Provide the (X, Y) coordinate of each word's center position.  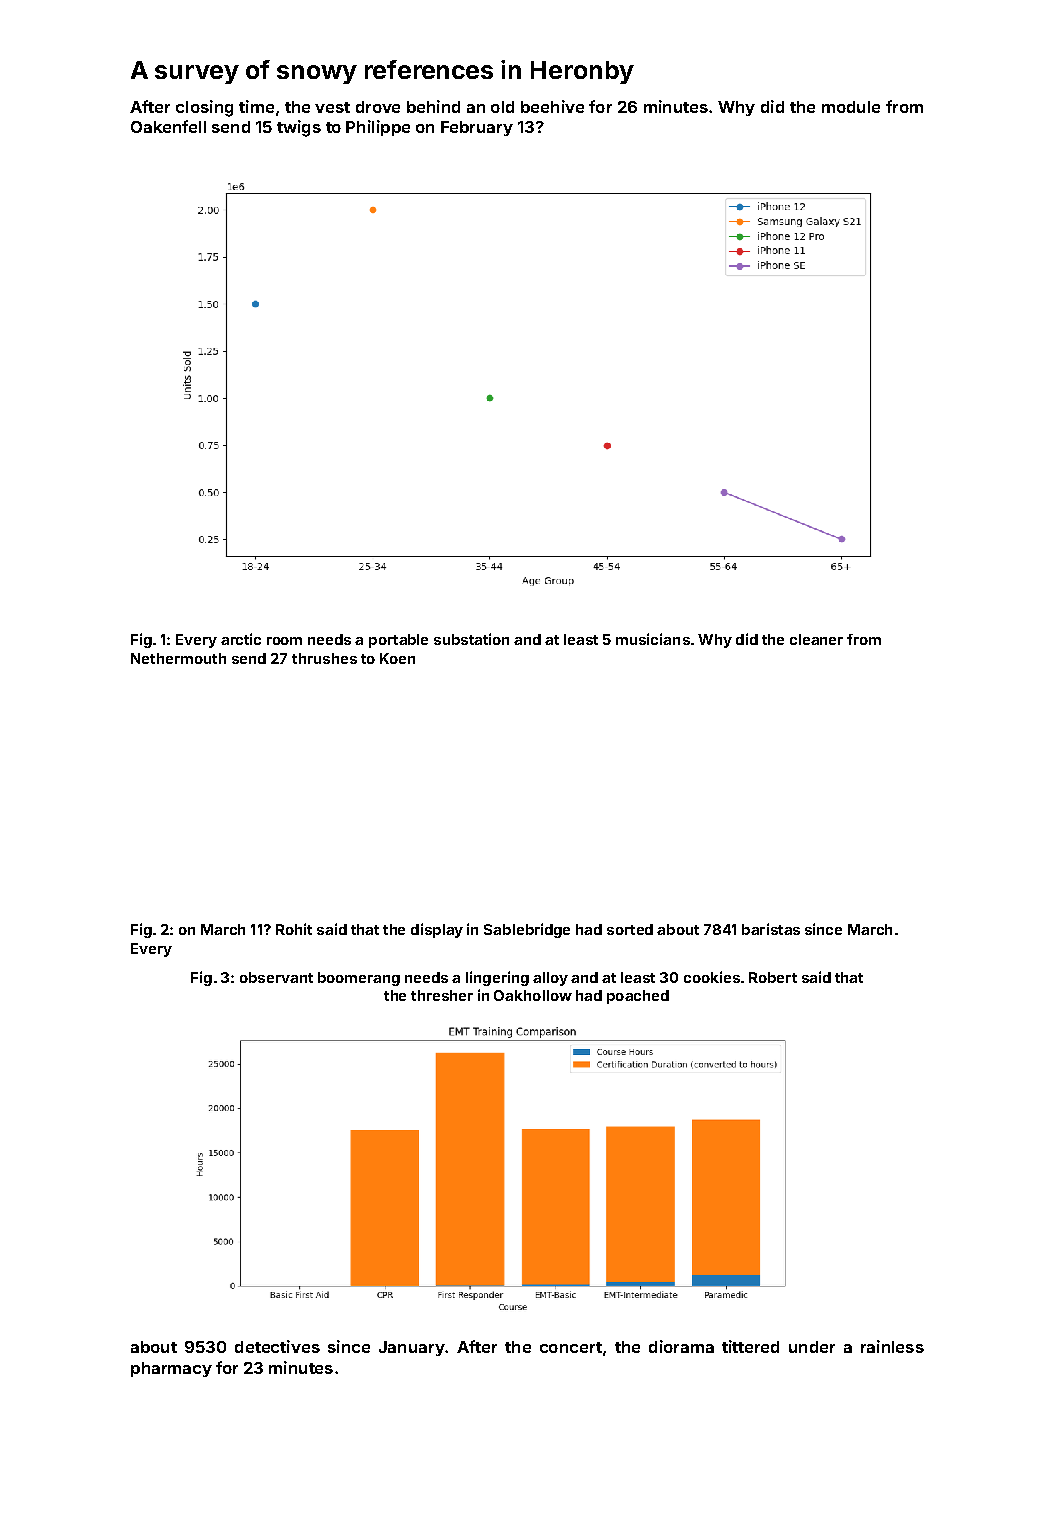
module (851, 107)
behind (433, 106)
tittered (750, 1346)
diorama (681, 1346)
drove (378, 107)
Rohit (294, 929)
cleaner (816, 639)
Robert (773, 977)
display (437, 930)
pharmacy (171, 1369)
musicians (653, 639)
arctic (241, 639)
